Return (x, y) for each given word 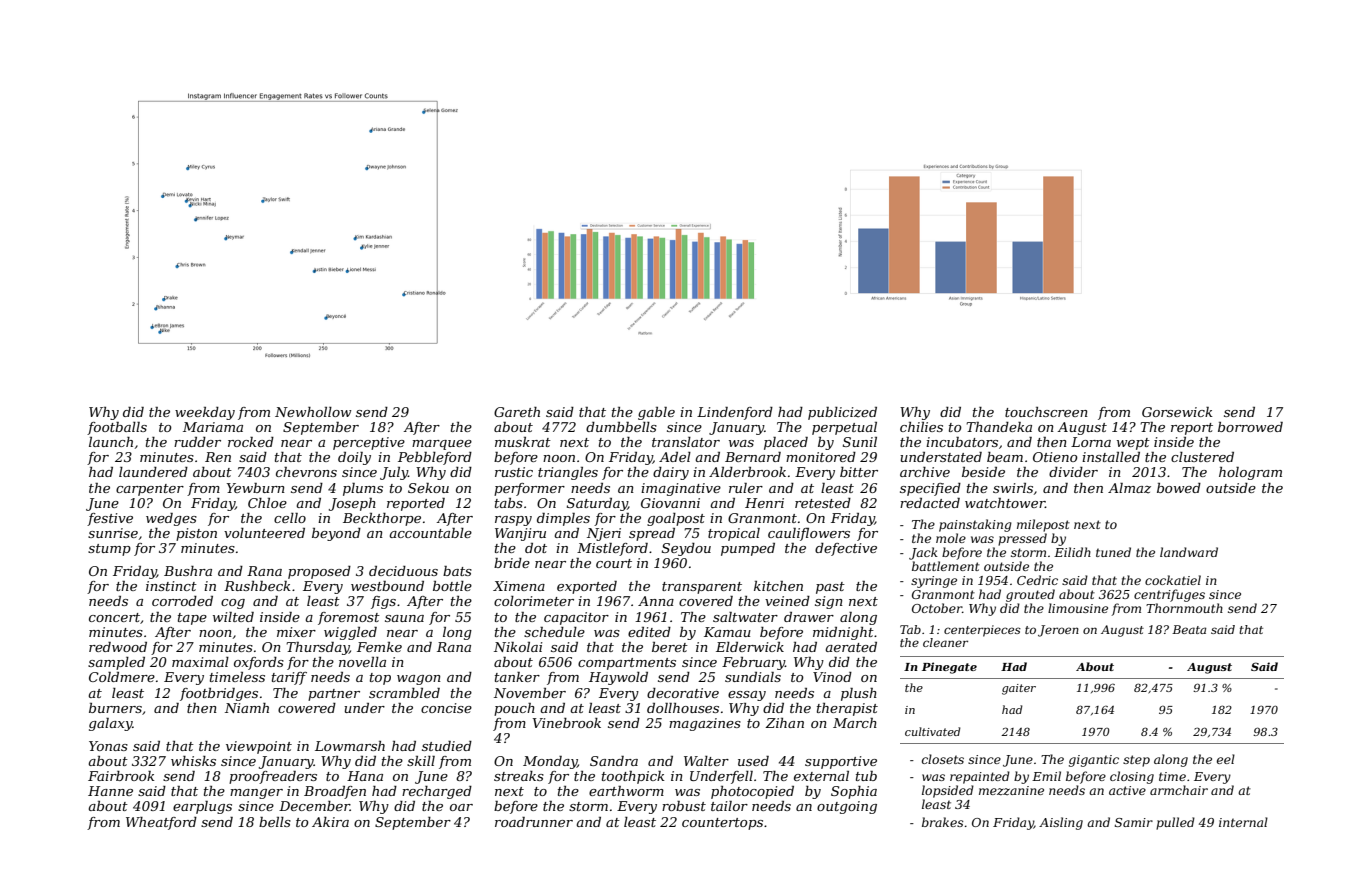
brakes (942, 822)
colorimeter (534, 601)
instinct (171, 586)
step (1136, 761)
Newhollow (313, 412)
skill (421, 761)
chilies (921, 427)
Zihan (784, 723)
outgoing (847, 807)
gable (656, 413)
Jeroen (1058, 631)
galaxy (111, 724)
